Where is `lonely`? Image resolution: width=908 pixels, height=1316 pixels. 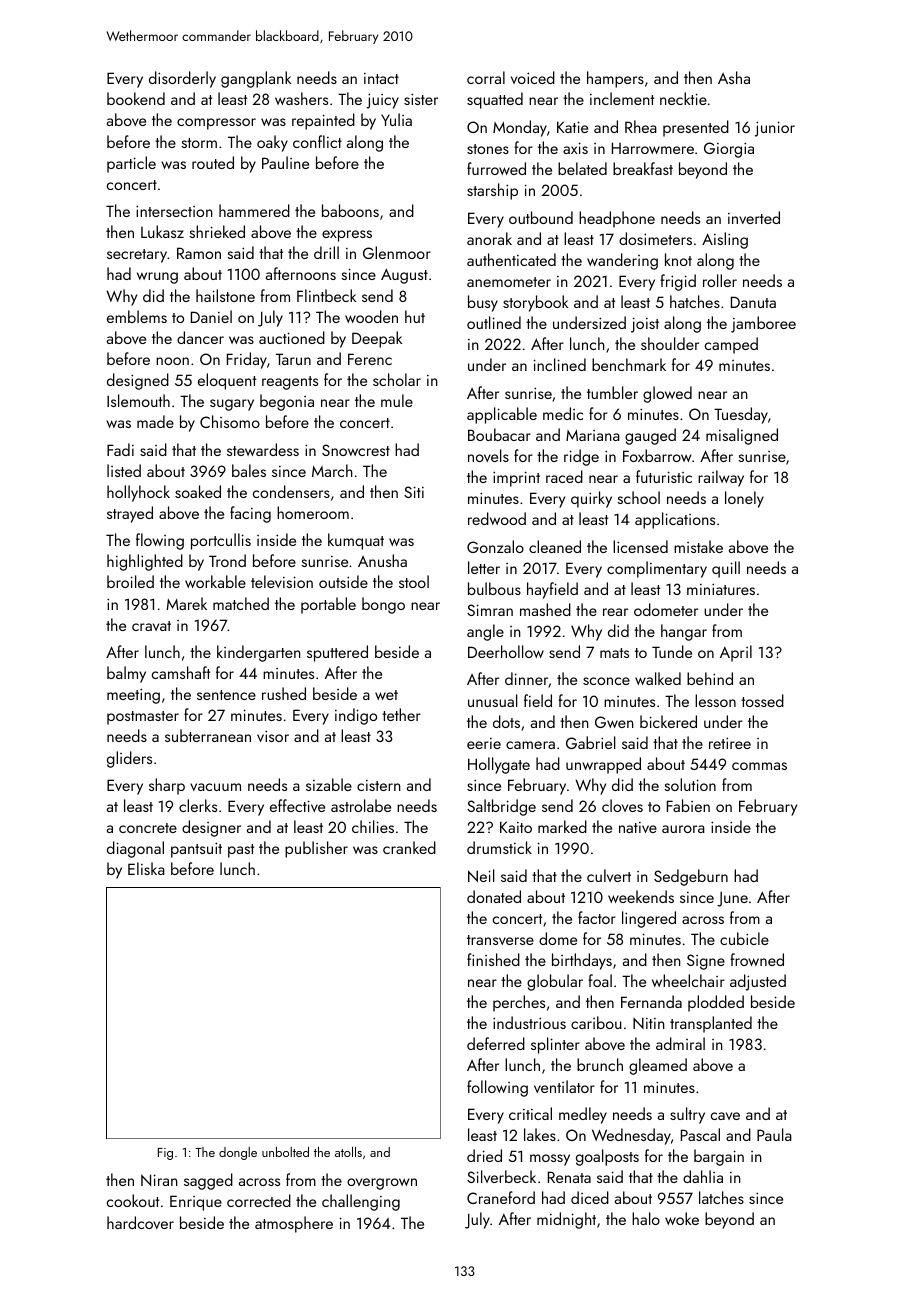 lonely is located at coordinates (744, 499).
